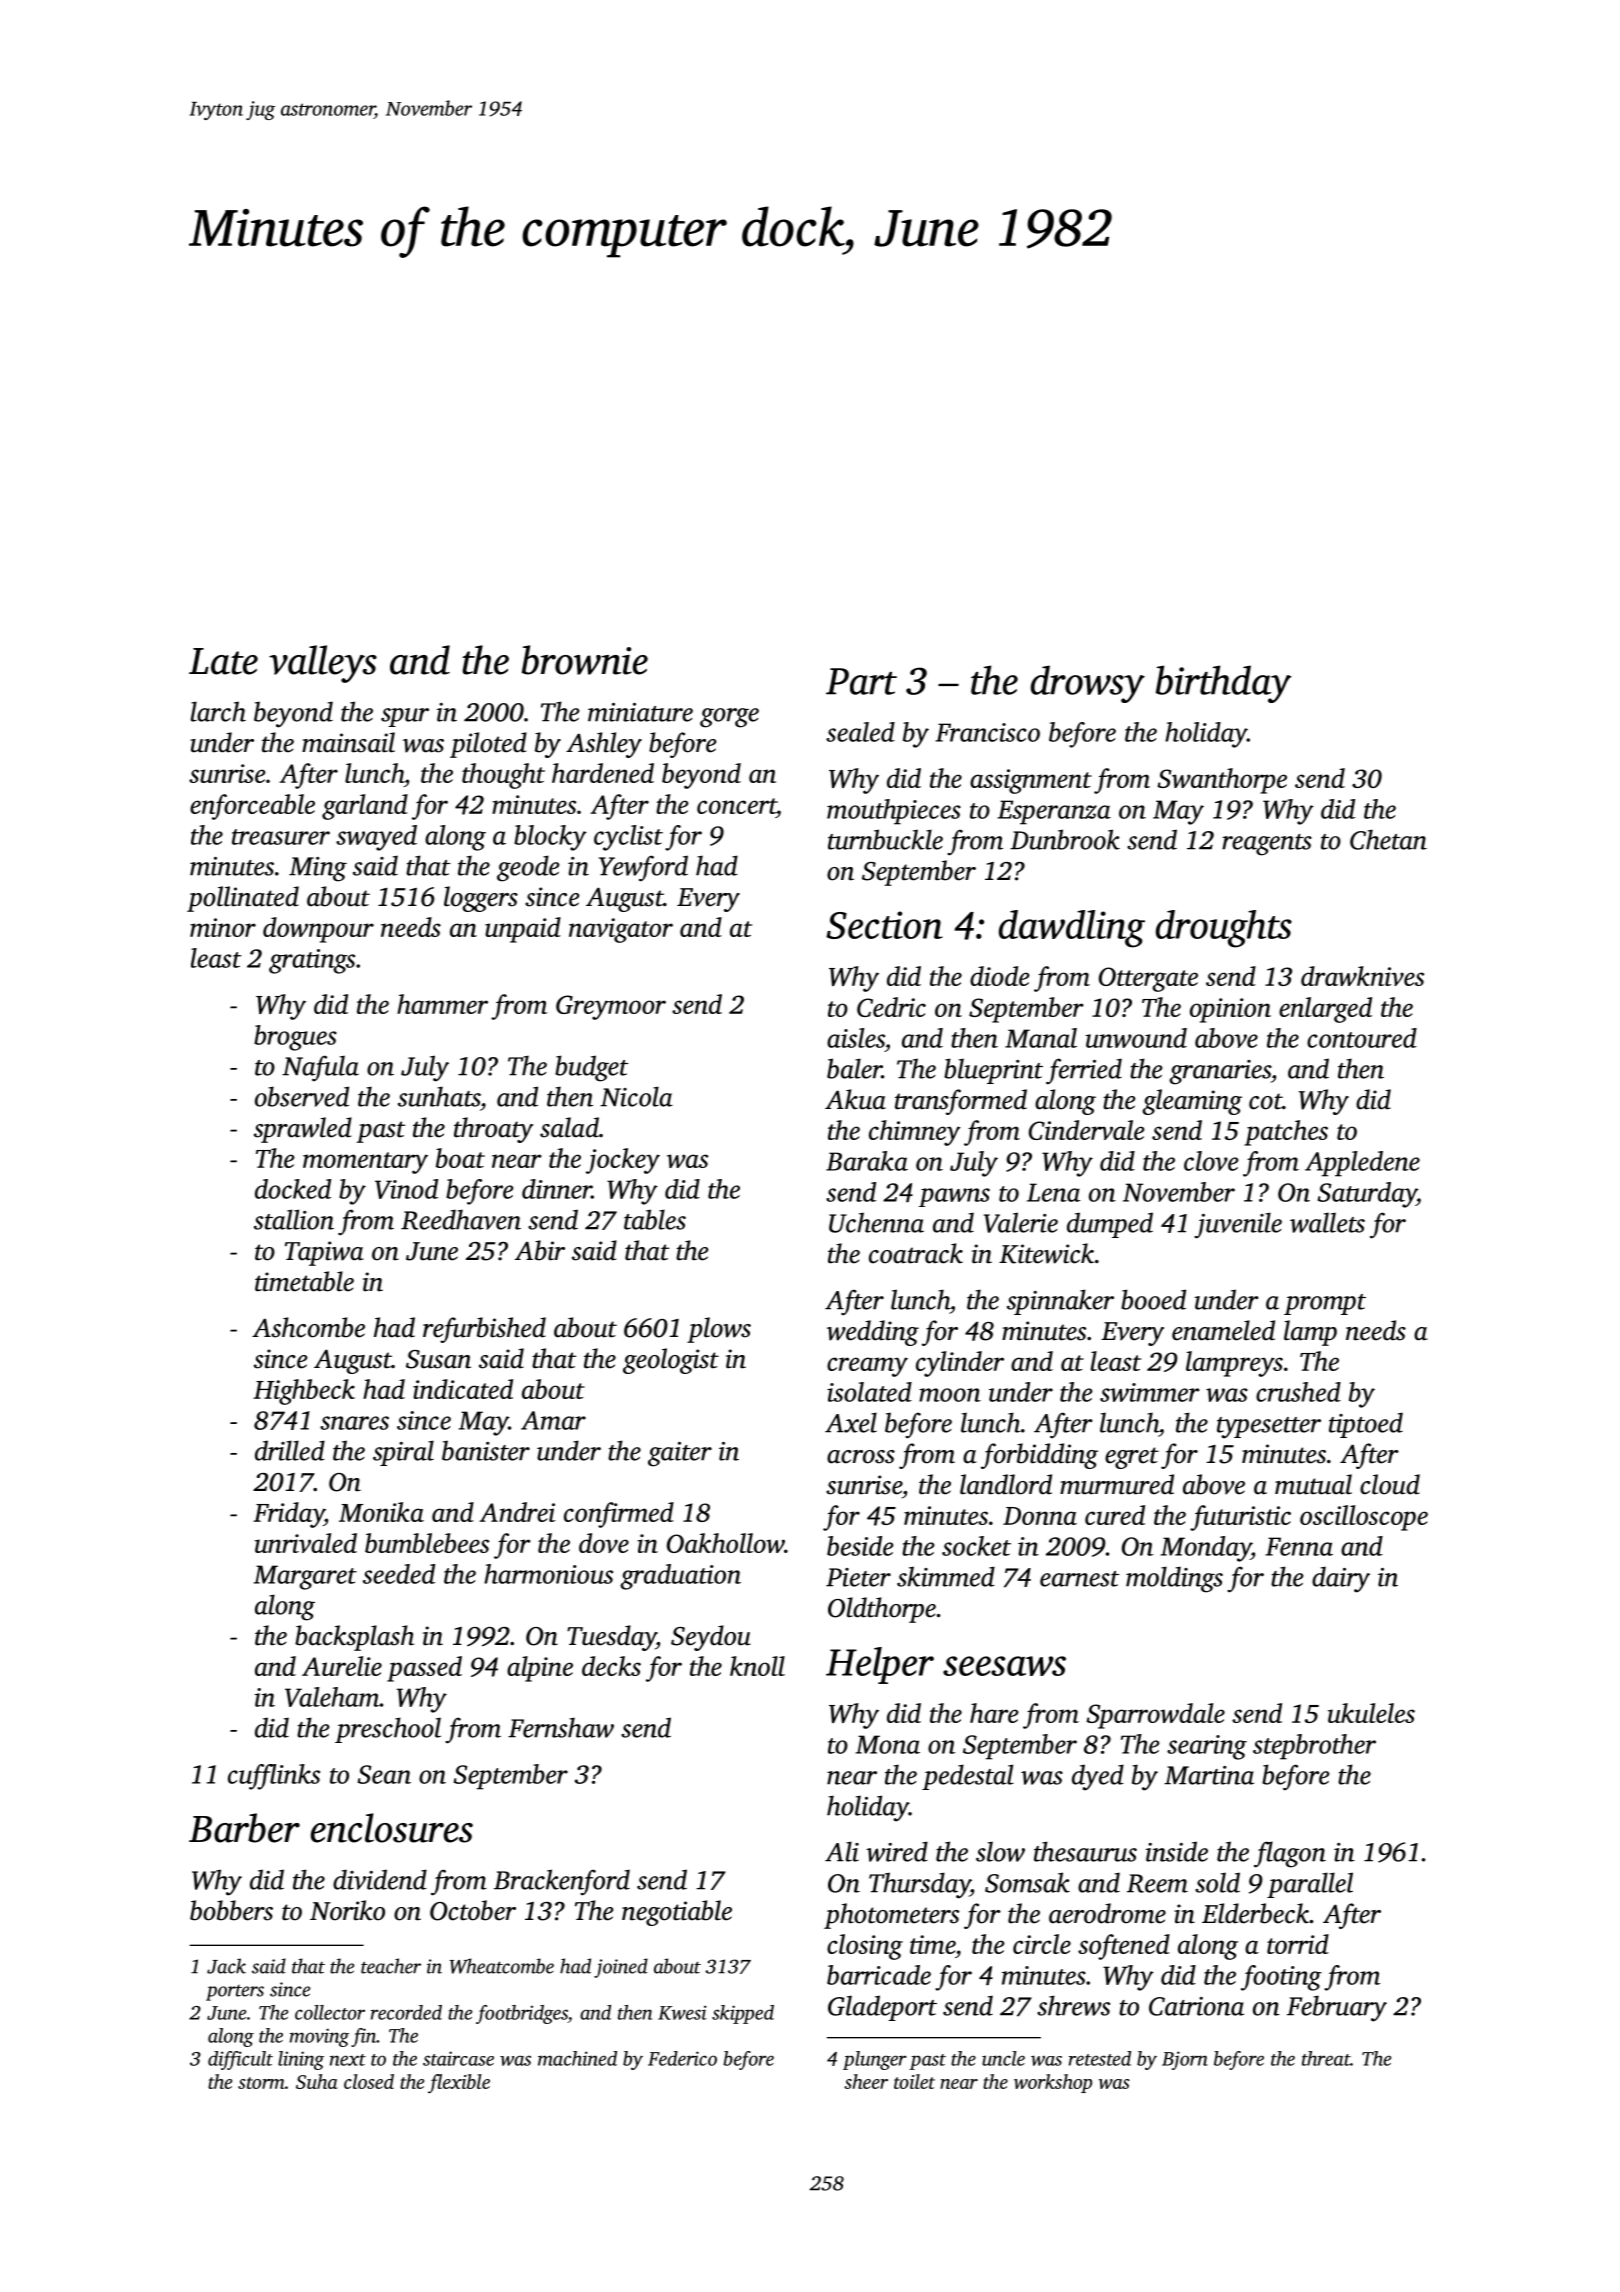 This image has height=2292, width=1620. Describe the element at coordinates (439, 1096) in the image. I see `sunhats` at that location.
